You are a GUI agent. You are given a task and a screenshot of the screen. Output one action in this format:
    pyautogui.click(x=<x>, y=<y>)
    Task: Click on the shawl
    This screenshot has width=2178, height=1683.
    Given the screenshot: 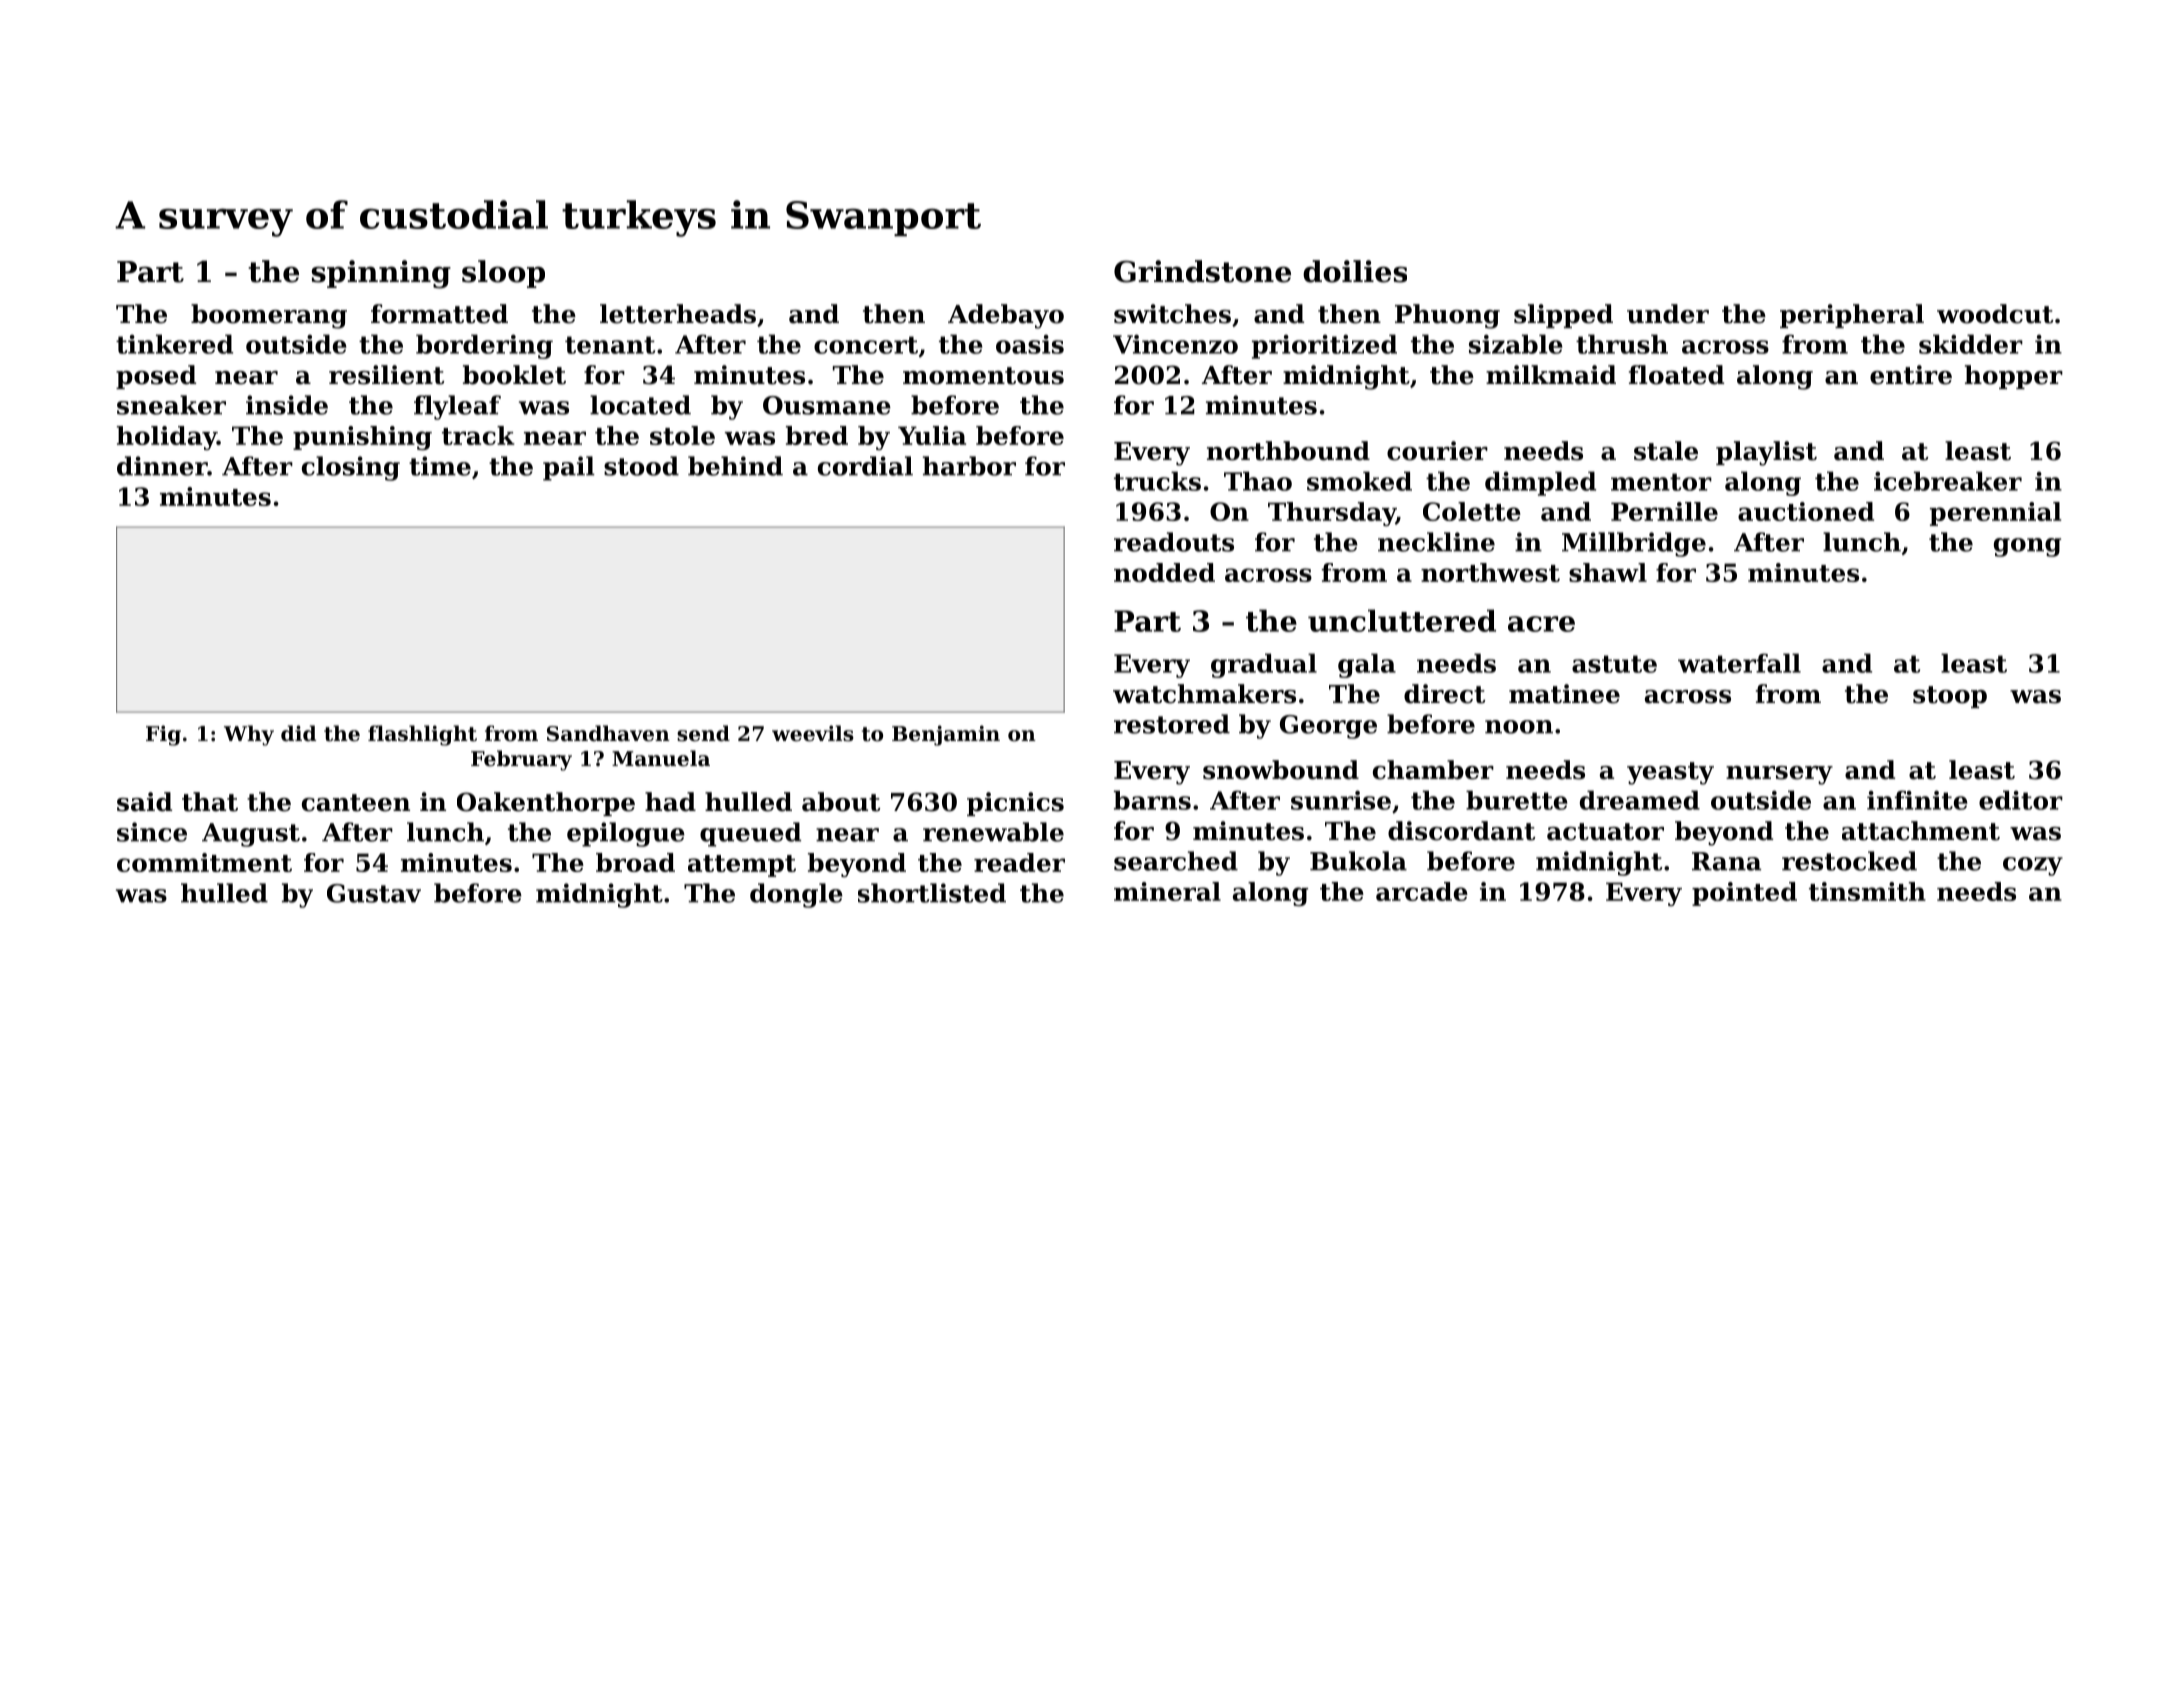 What is the action you would take?
    pyautogui.click(x=1608, y=572)
